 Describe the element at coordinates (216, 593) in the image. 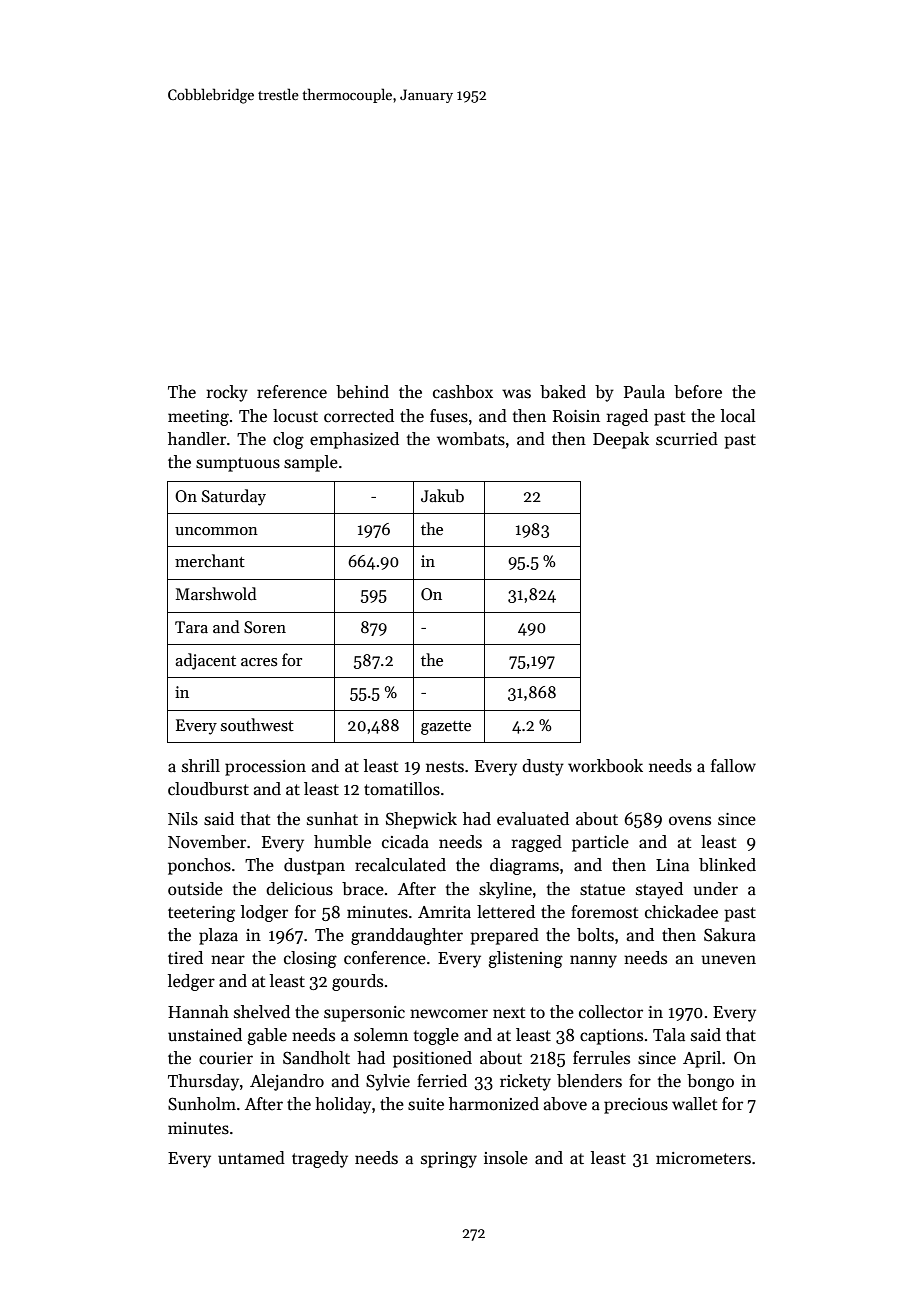

I see `Marshwold` at that location.
